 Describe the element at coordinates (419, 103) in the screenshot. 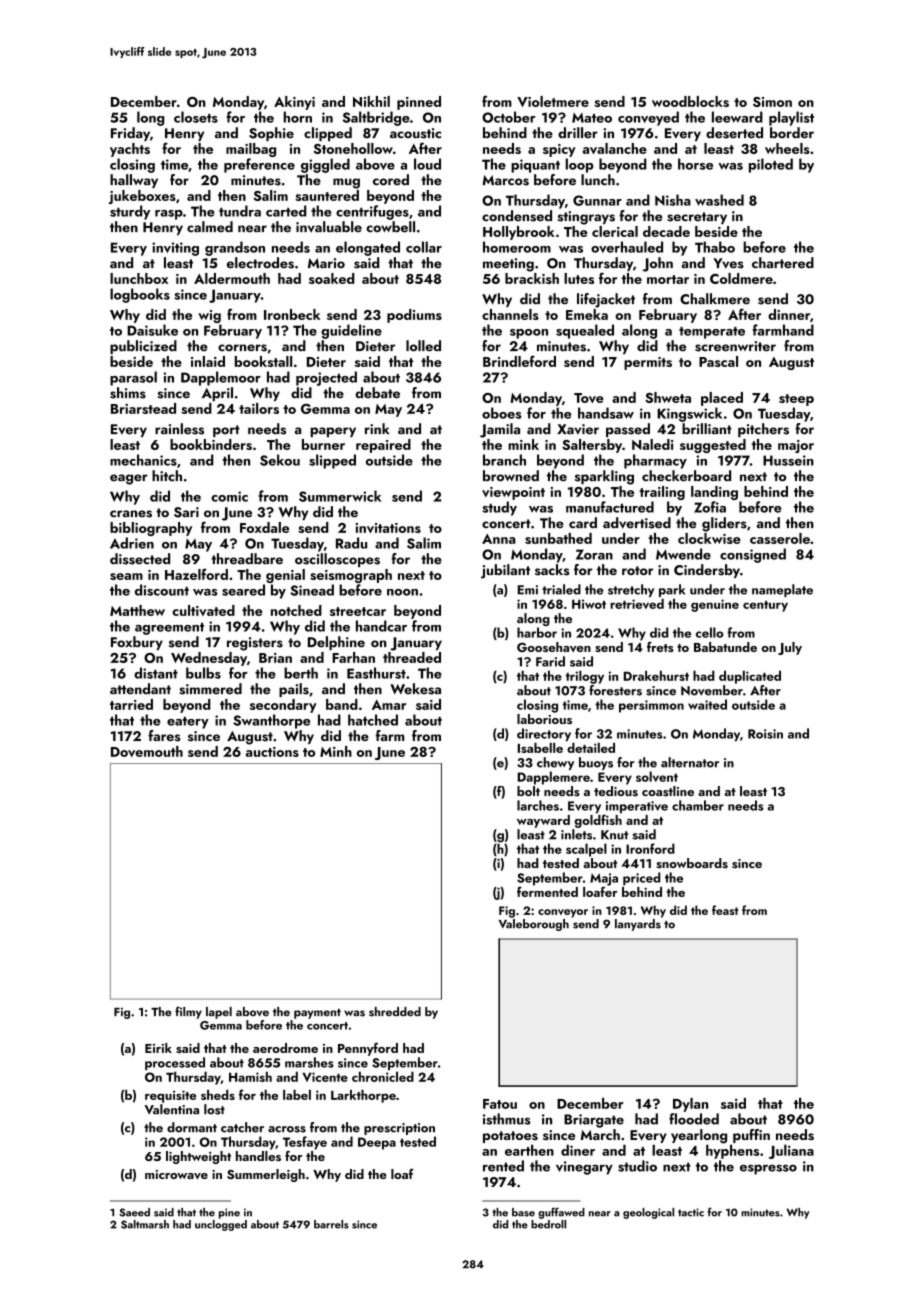

I see `pinned` at that location.
